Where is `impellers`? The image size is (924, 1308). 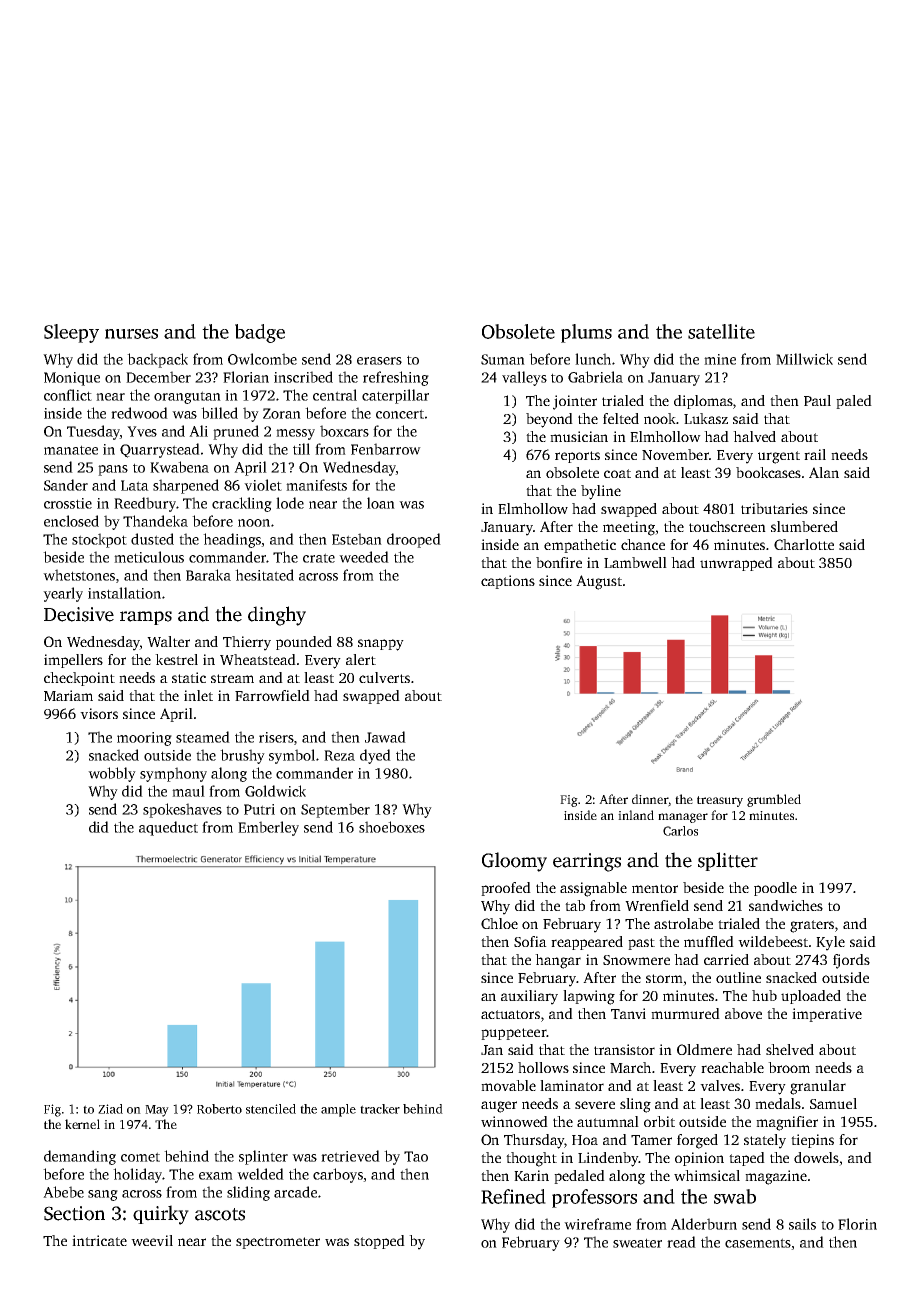
impellers is located at coordinates (73, 661).
